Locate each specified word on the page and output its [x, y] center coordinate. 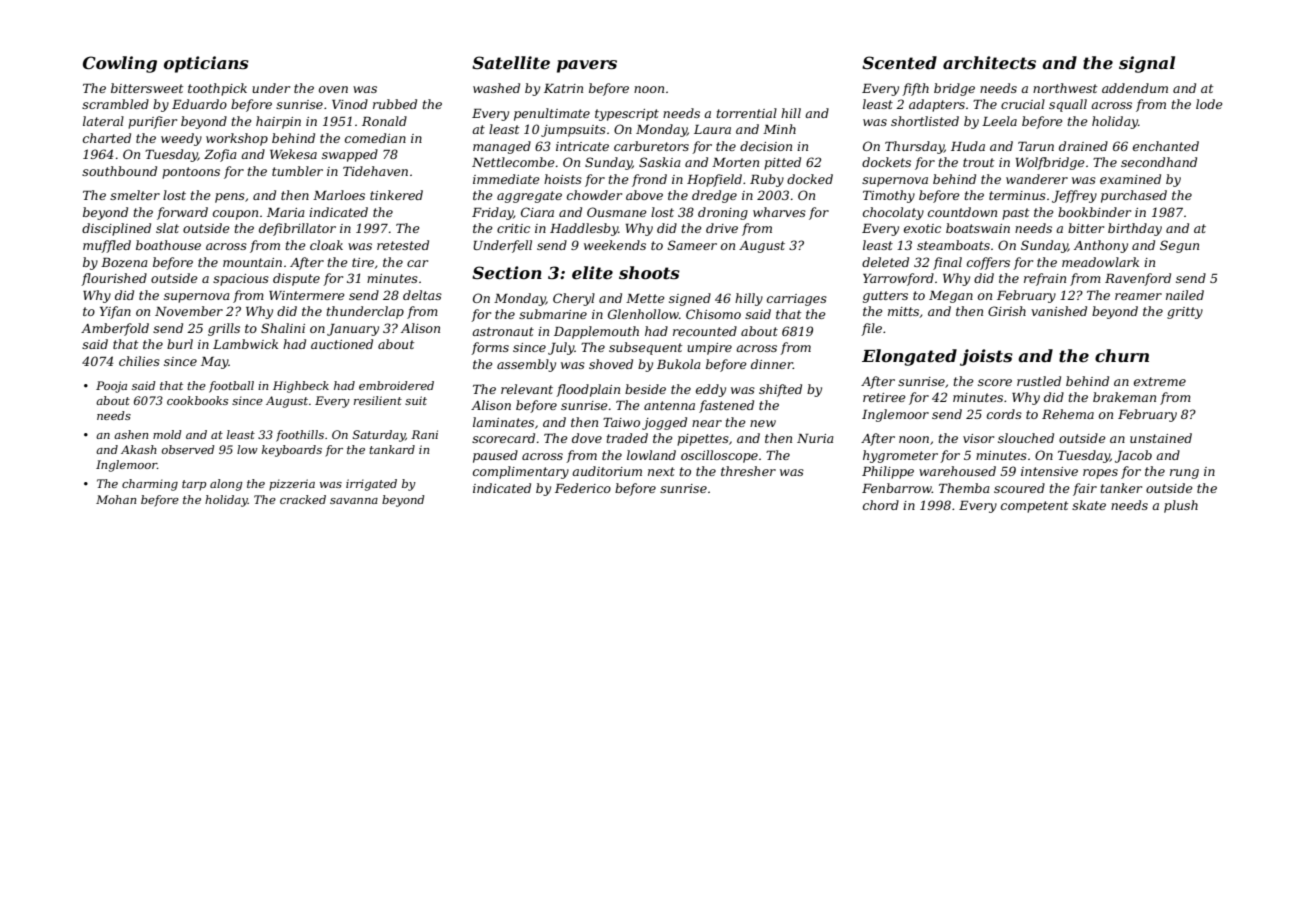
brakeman [1124, 397]
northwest [1065, 88]
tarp [194, 485]
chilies [139, 361]
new [763, 423]
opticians [206, 64]
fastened [726, 406]
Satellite [511, 63]
